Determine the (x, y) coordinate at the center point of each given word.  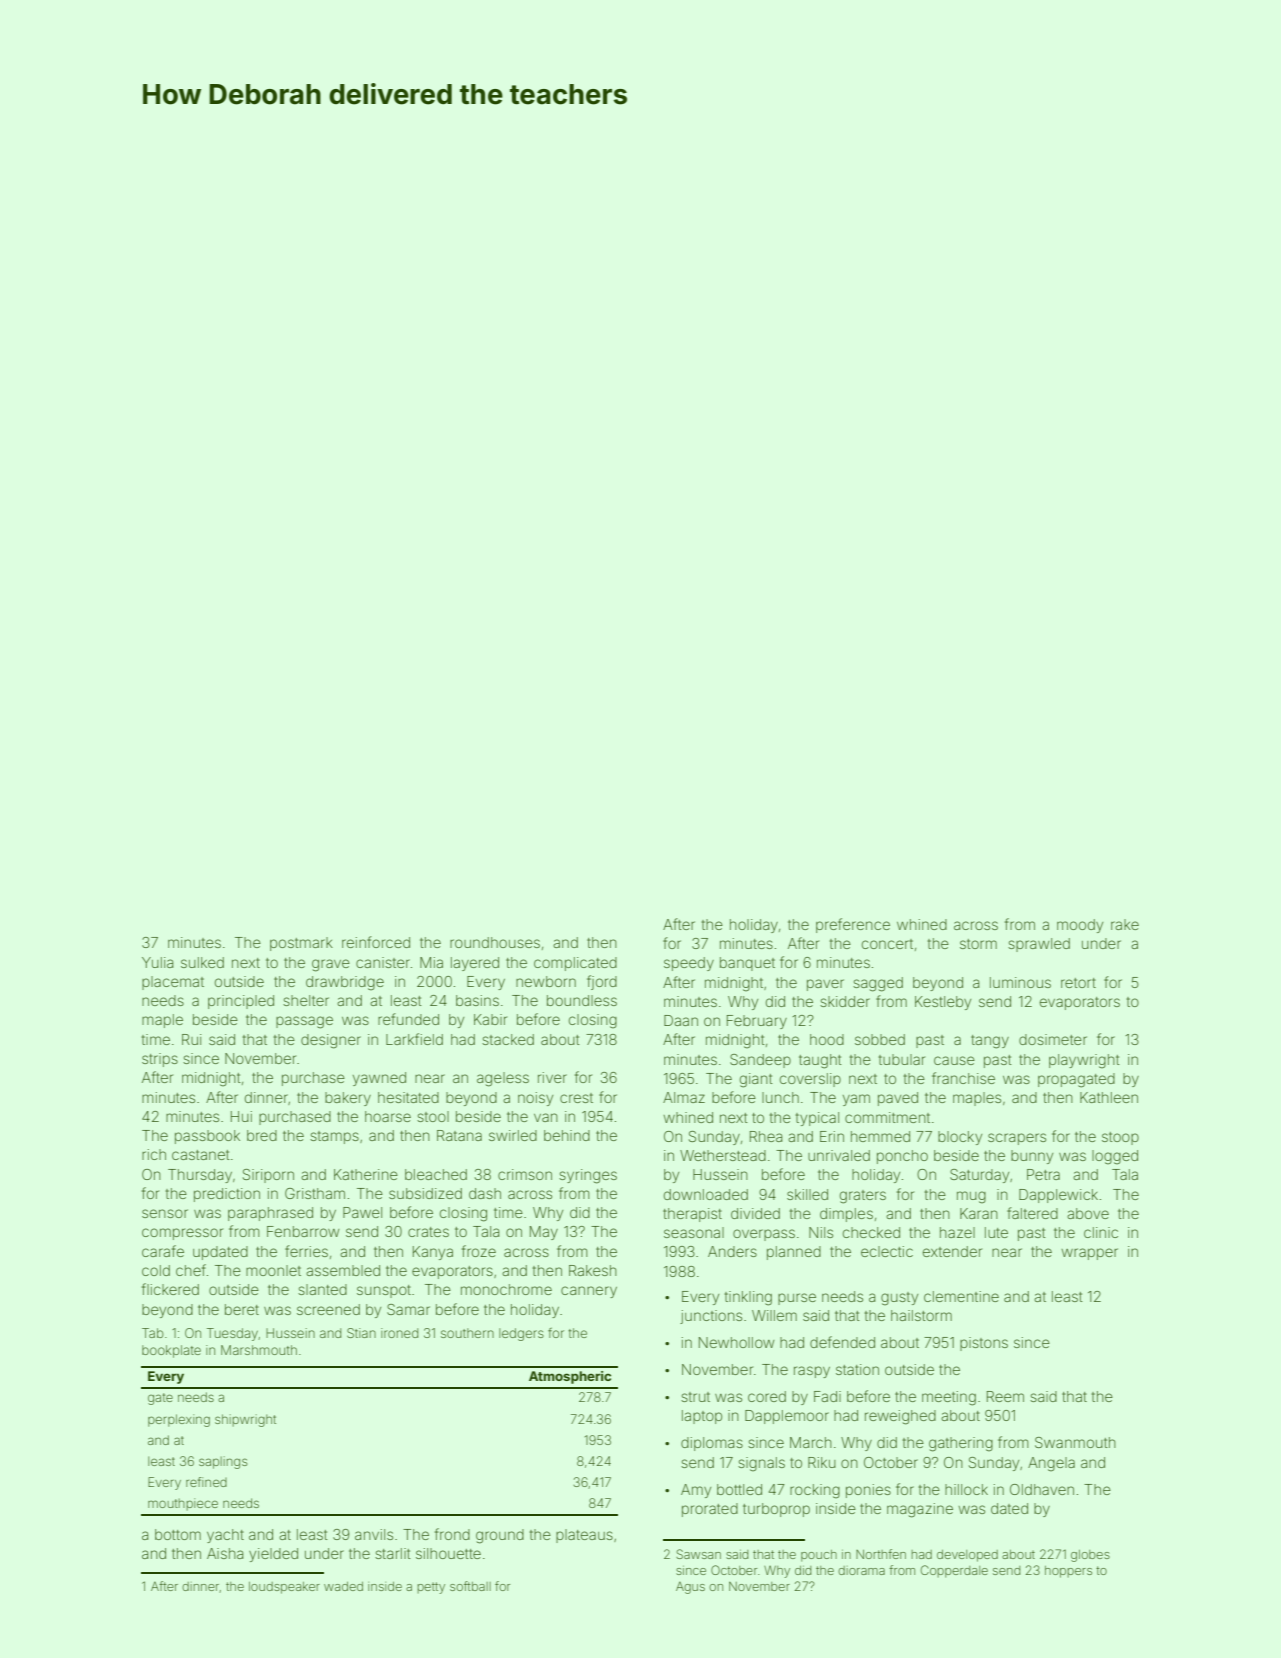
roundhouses (495, 942)
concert (887, 944)
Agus (690, 1588)
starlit (393, 1553)
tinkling (748, 1298)
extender (952, 1251)
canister (383, 962)
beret (242, 1309)
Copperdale (954, 1571)
